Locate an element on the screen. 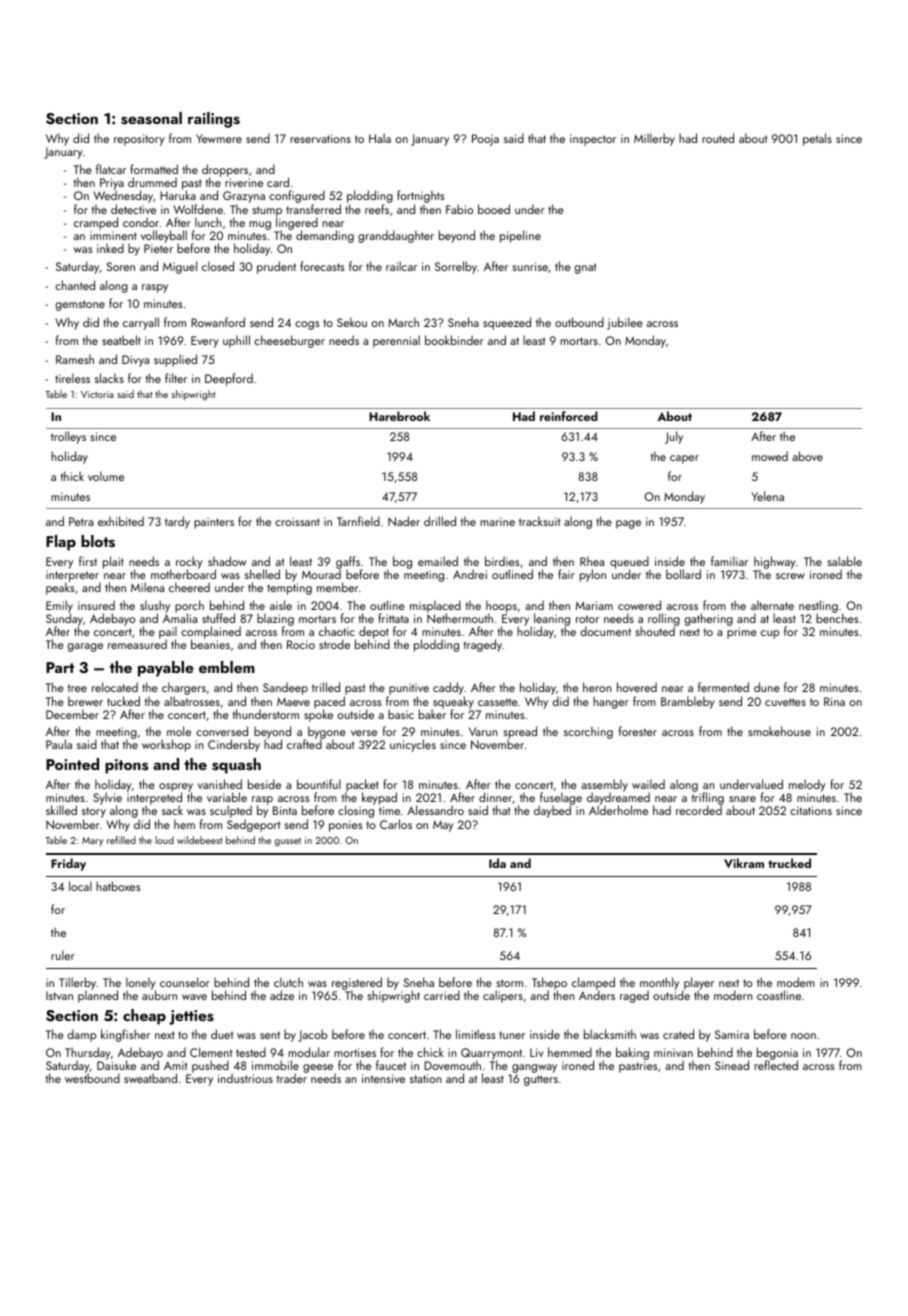 This screenshot has width=908, height=1316. Istvan is located at coordinates (59, 995).
